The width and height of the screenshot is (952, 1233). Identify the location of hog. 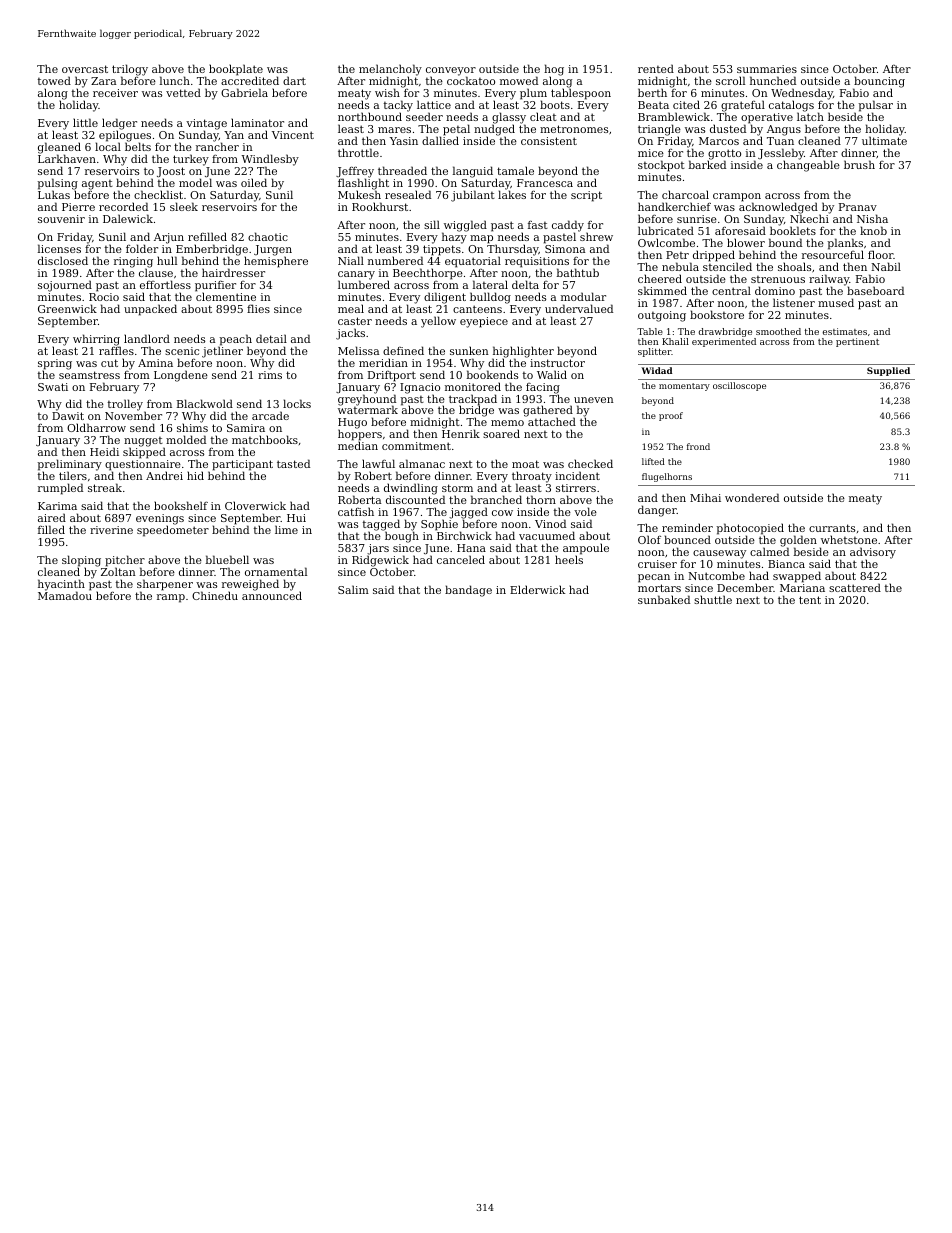
(554, 70).
